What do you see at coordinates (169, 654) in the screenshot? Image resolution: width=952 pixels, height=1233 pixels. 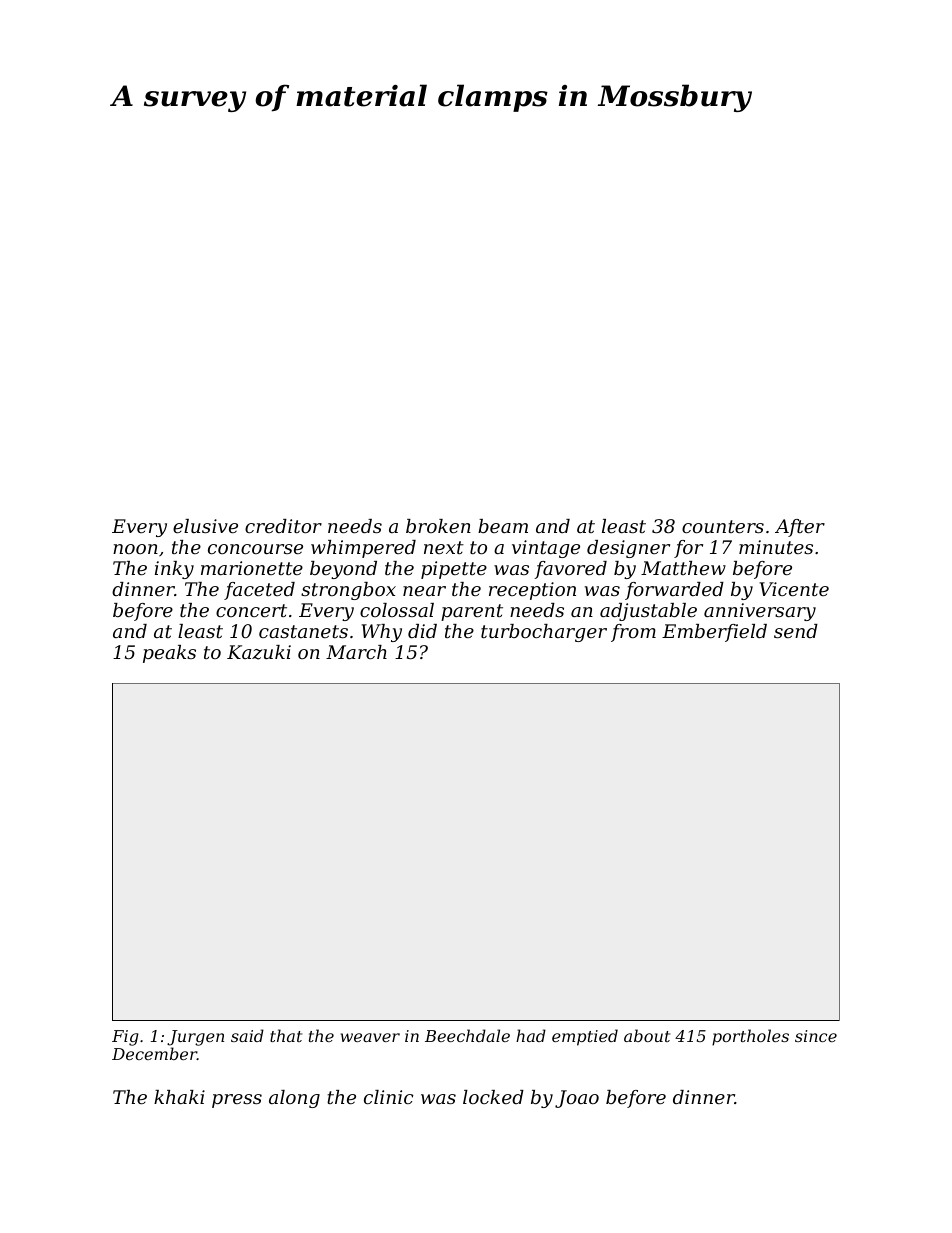 I see `peaks` at bounding box center [169, 654].
